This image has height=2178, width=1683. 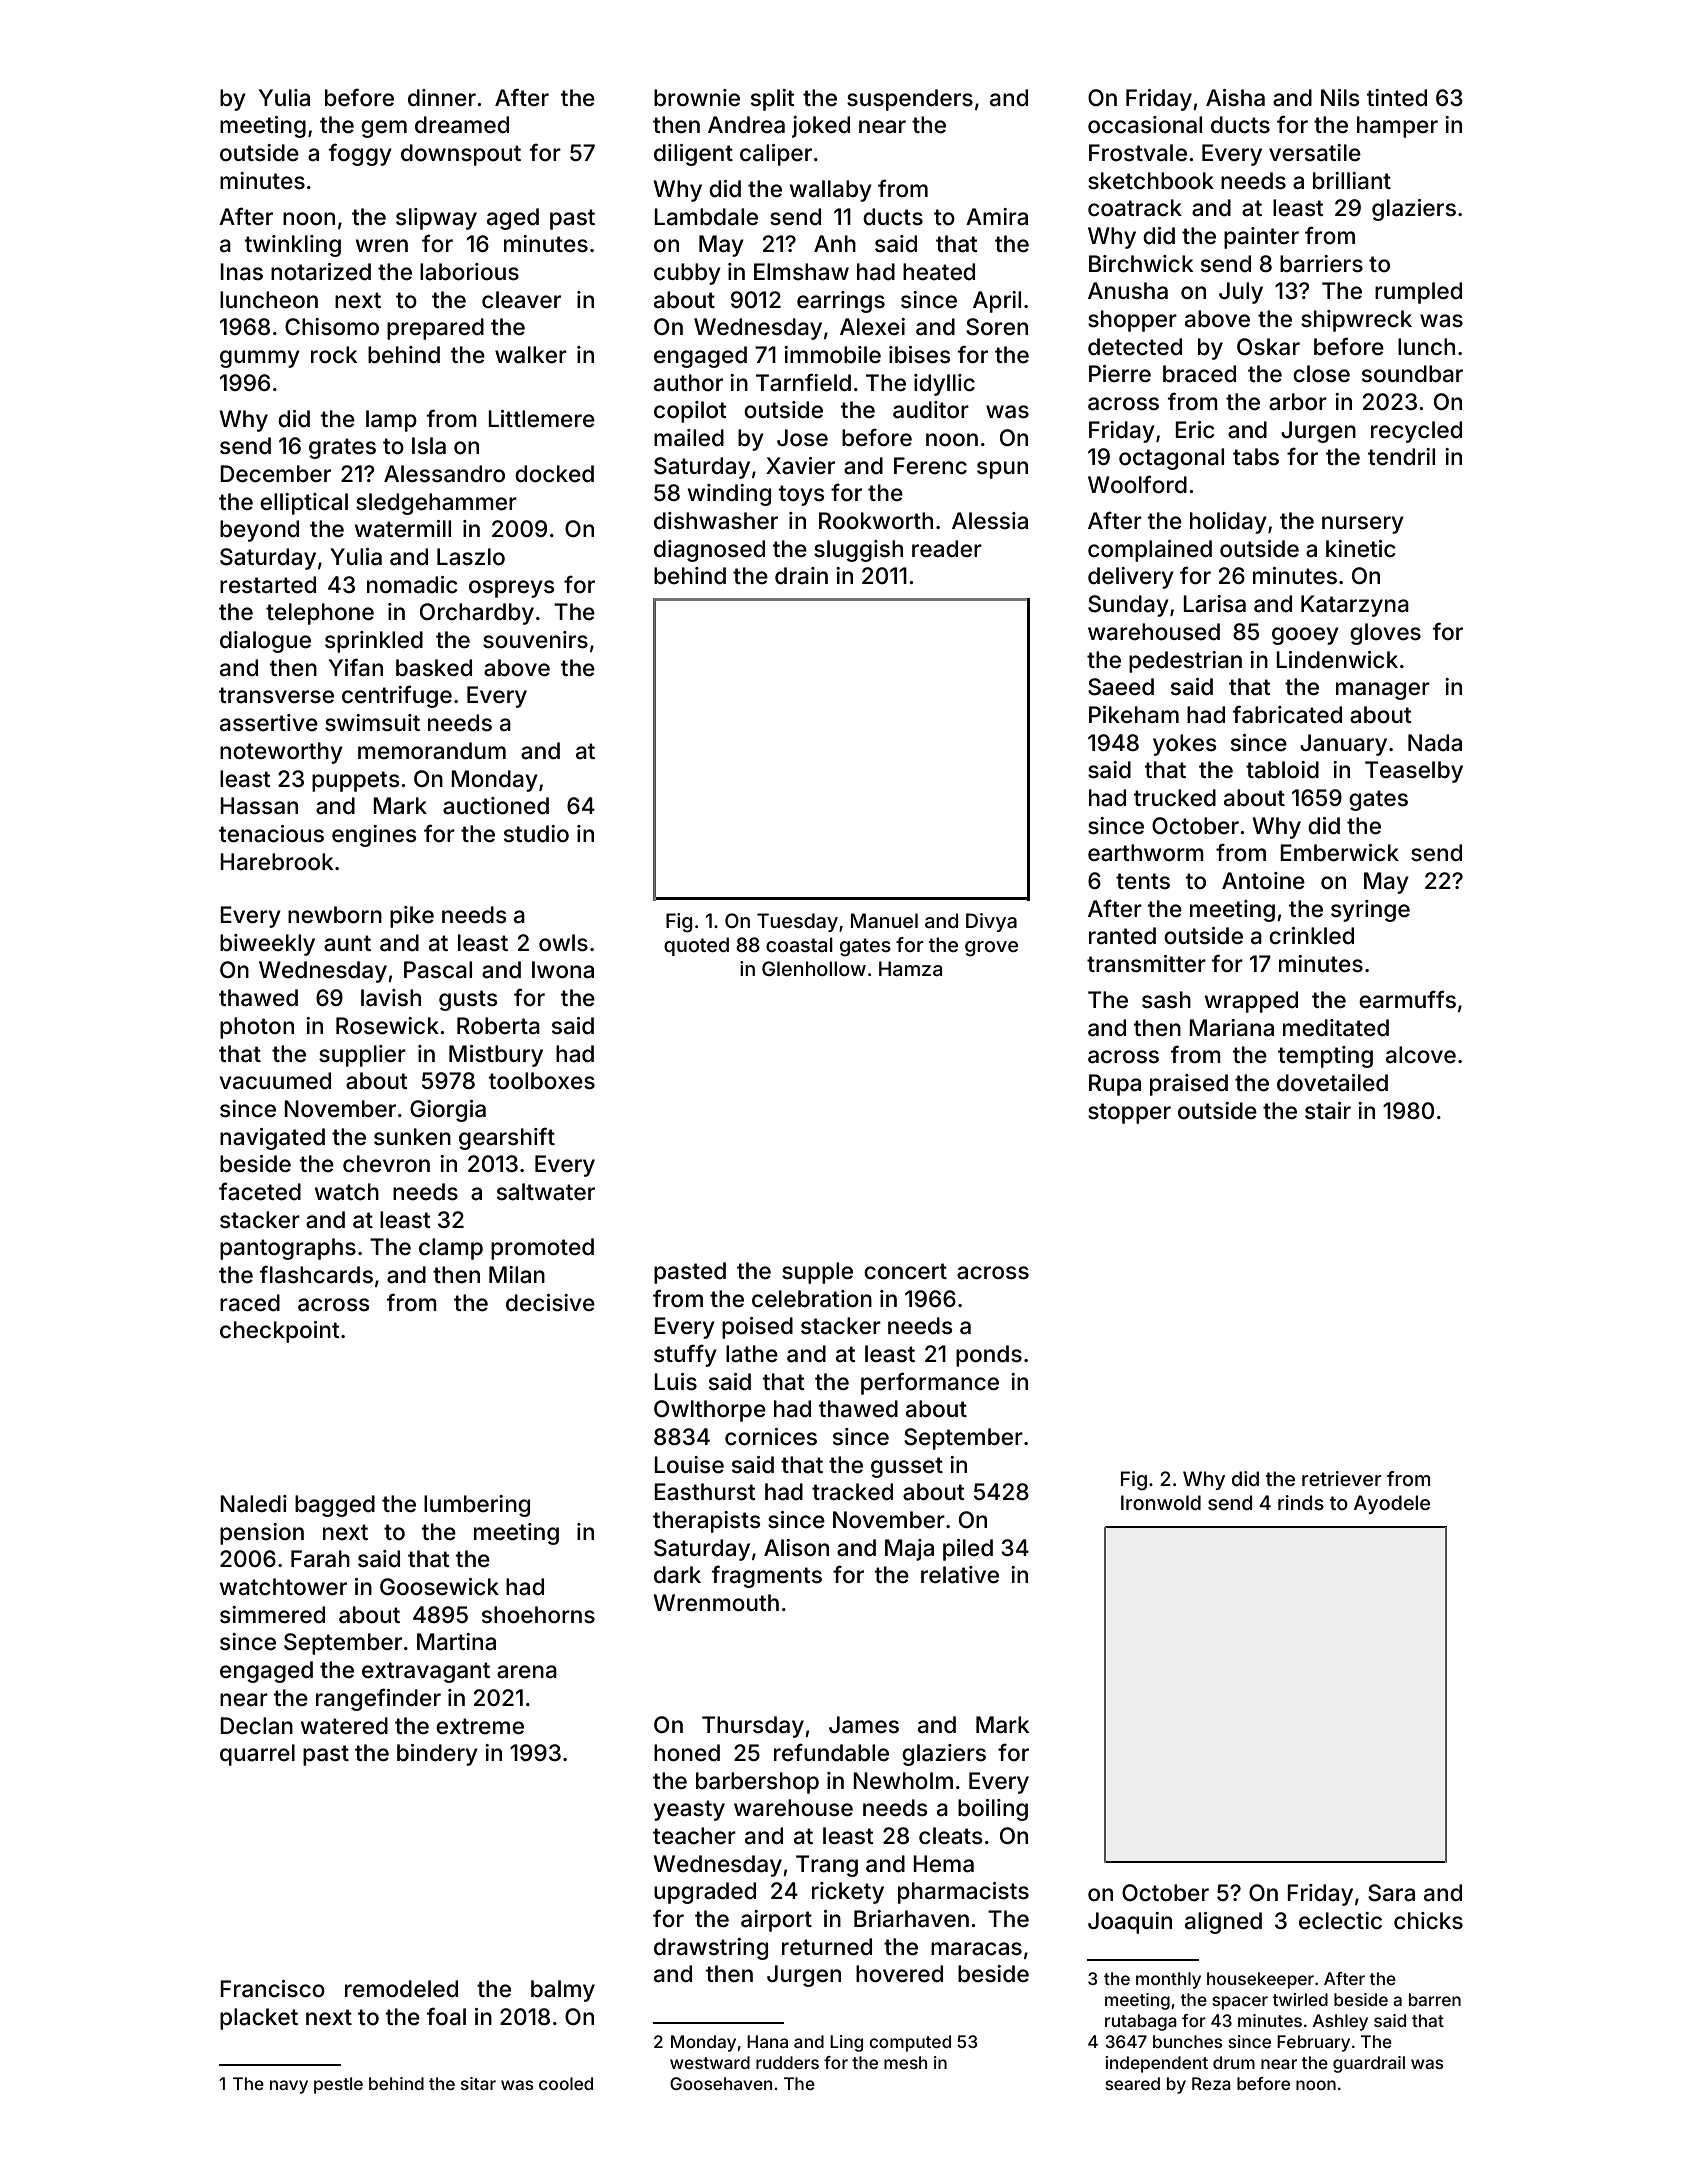 What do you see at coordinates (289, 2087) in the image?
I see `navy` at bounding box center [289, 2087].
